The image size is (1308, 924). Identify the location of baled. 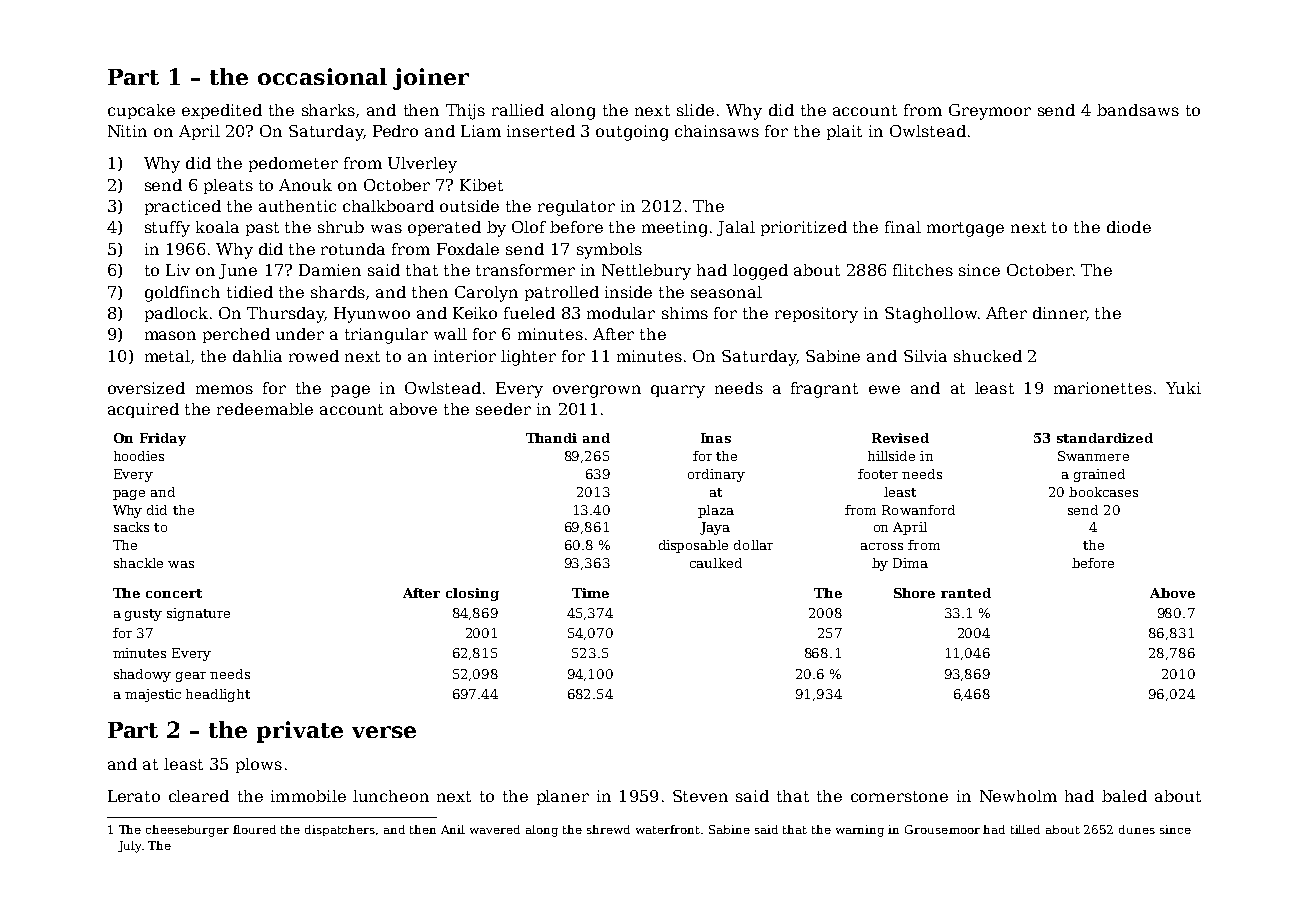
(1124, 796).
